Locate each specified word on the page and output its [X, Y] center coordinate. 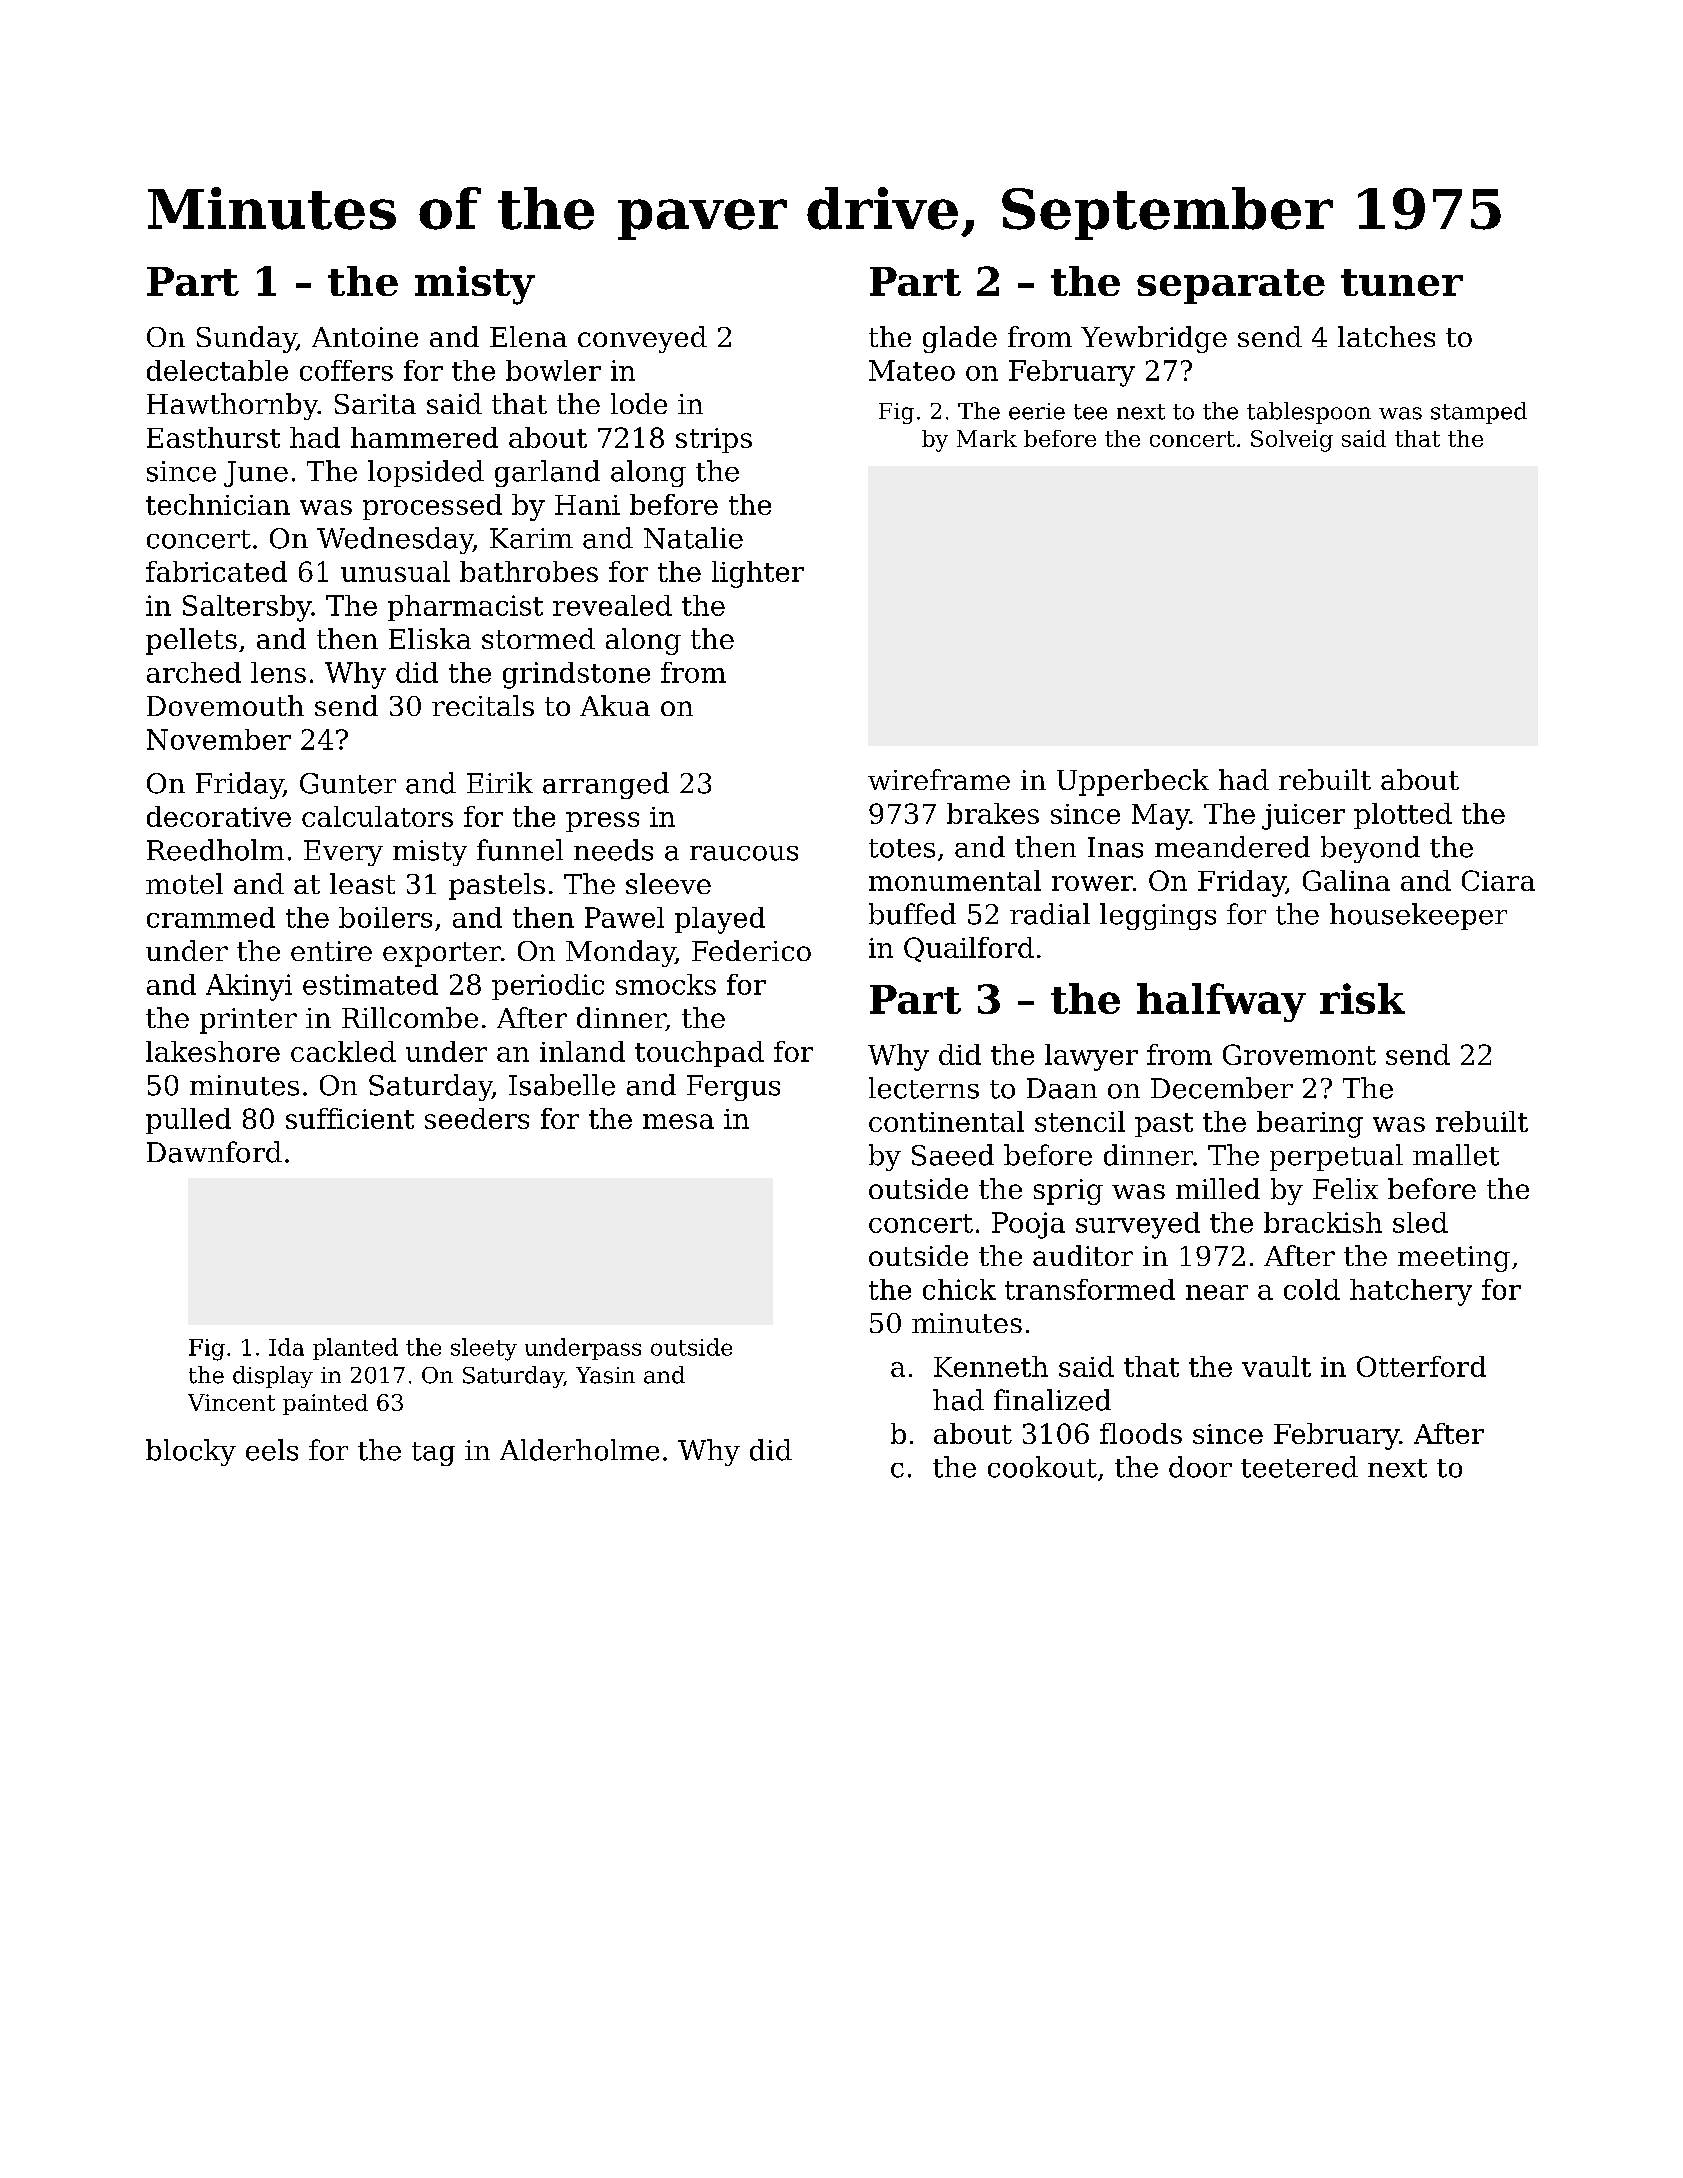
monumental [955, 880]
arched [194, 672]
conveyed [642, 339]
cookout [1042, 1467]
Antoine [365, 337]
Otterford [1421, 1366]
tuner [1402, 282]
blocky [191, 1452]
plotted [1403, 816]
